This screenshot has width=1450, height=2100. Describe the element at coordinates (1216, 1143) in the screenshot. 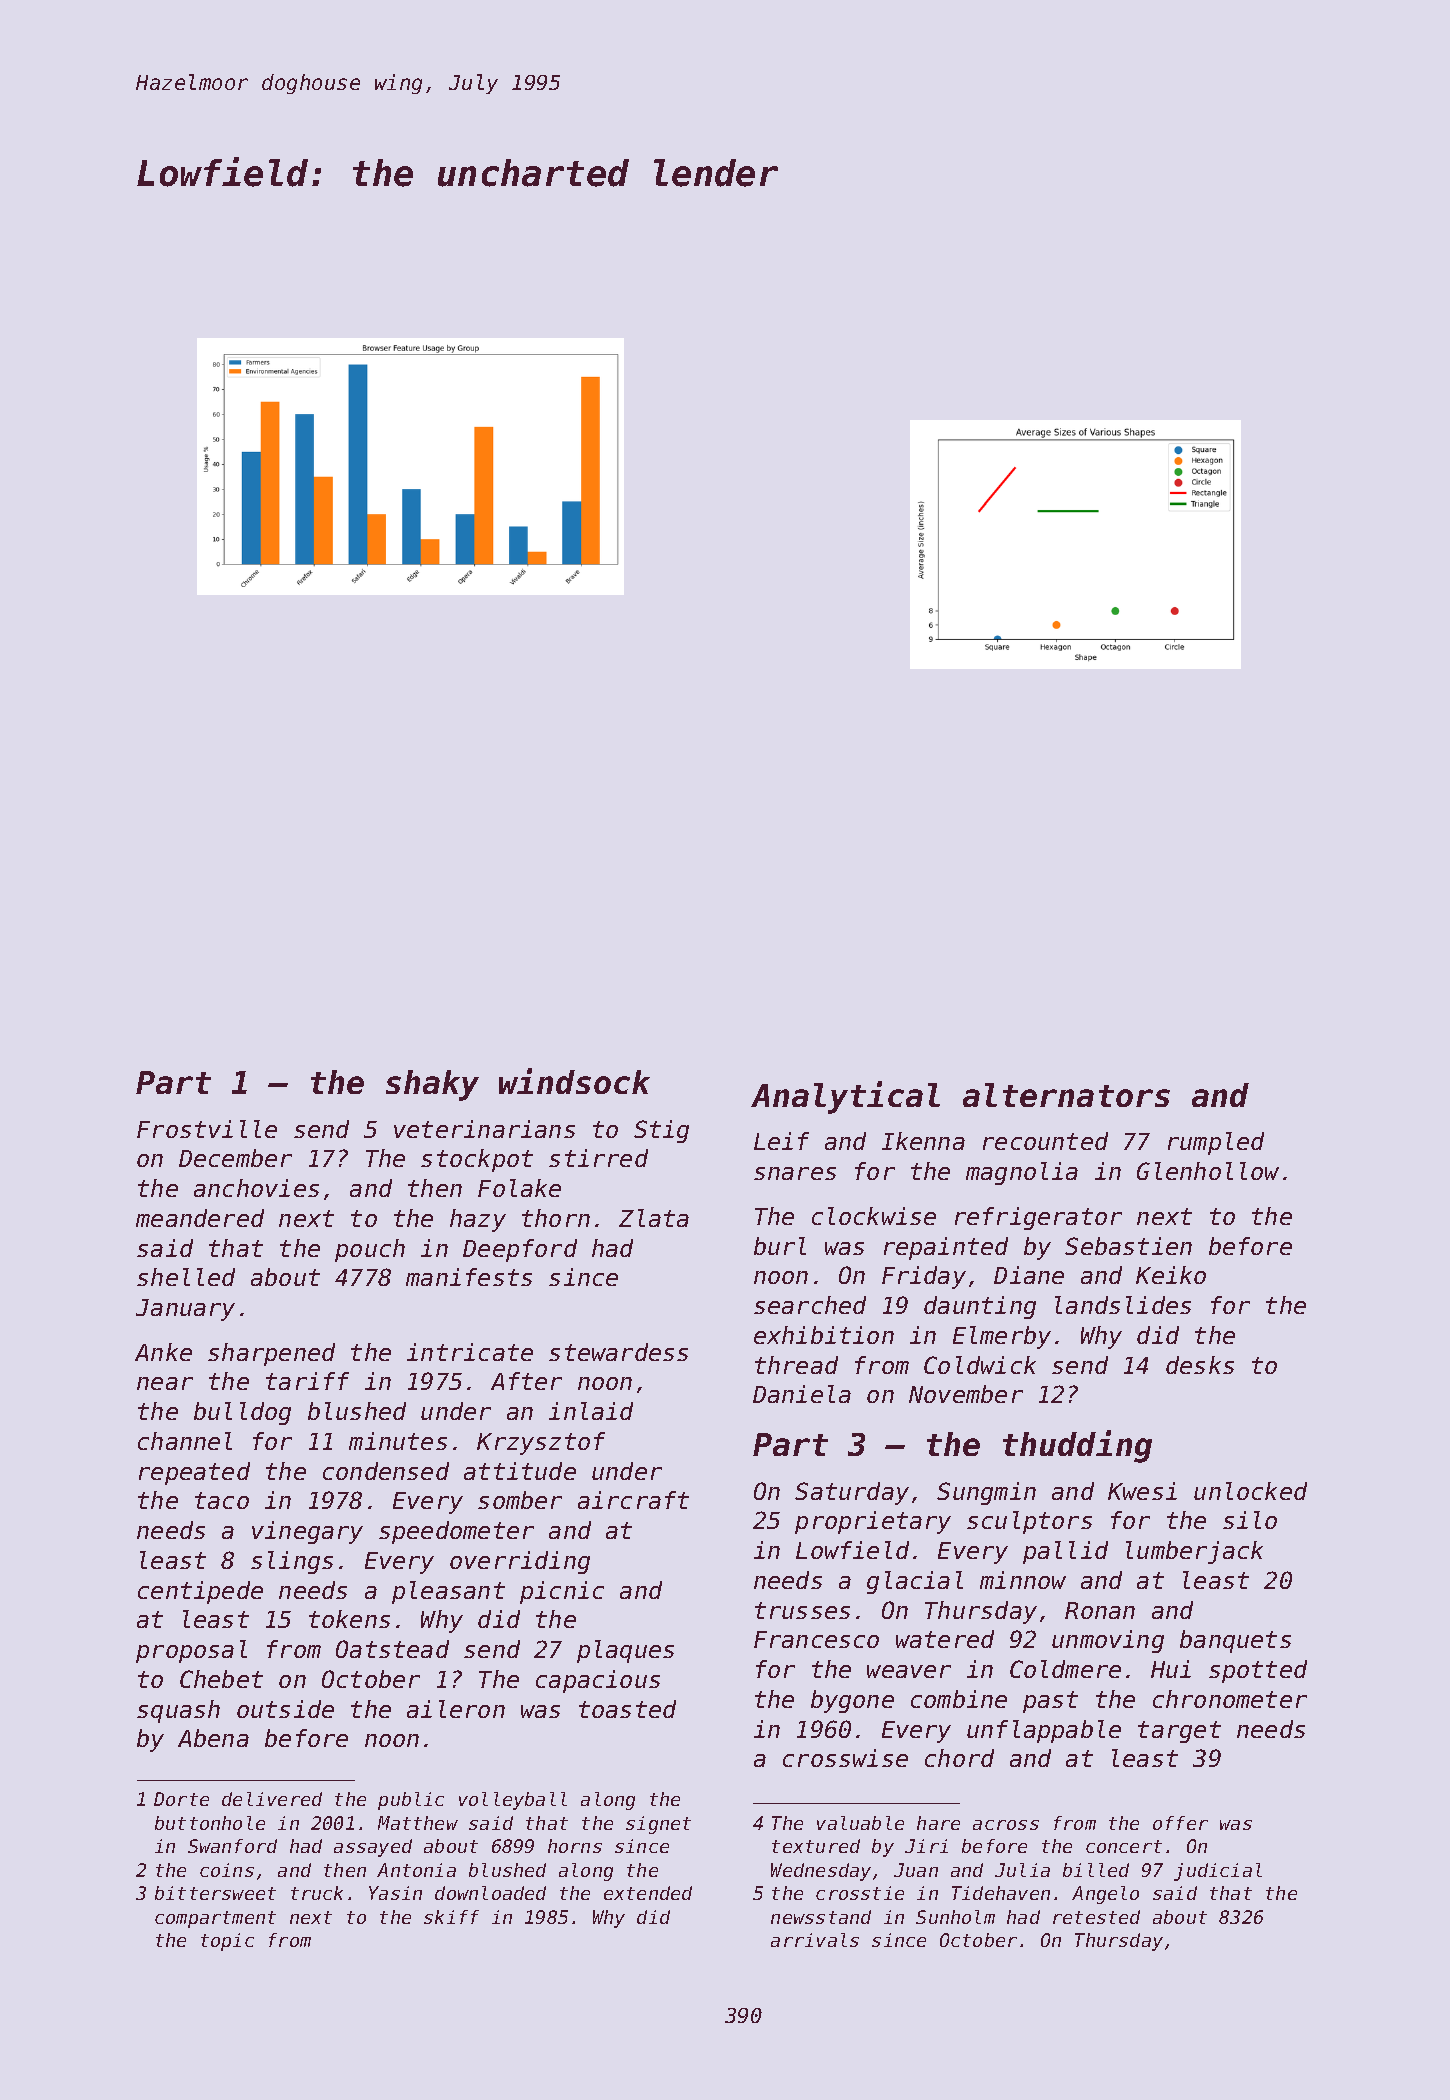

I see `rumpled` at that location.
